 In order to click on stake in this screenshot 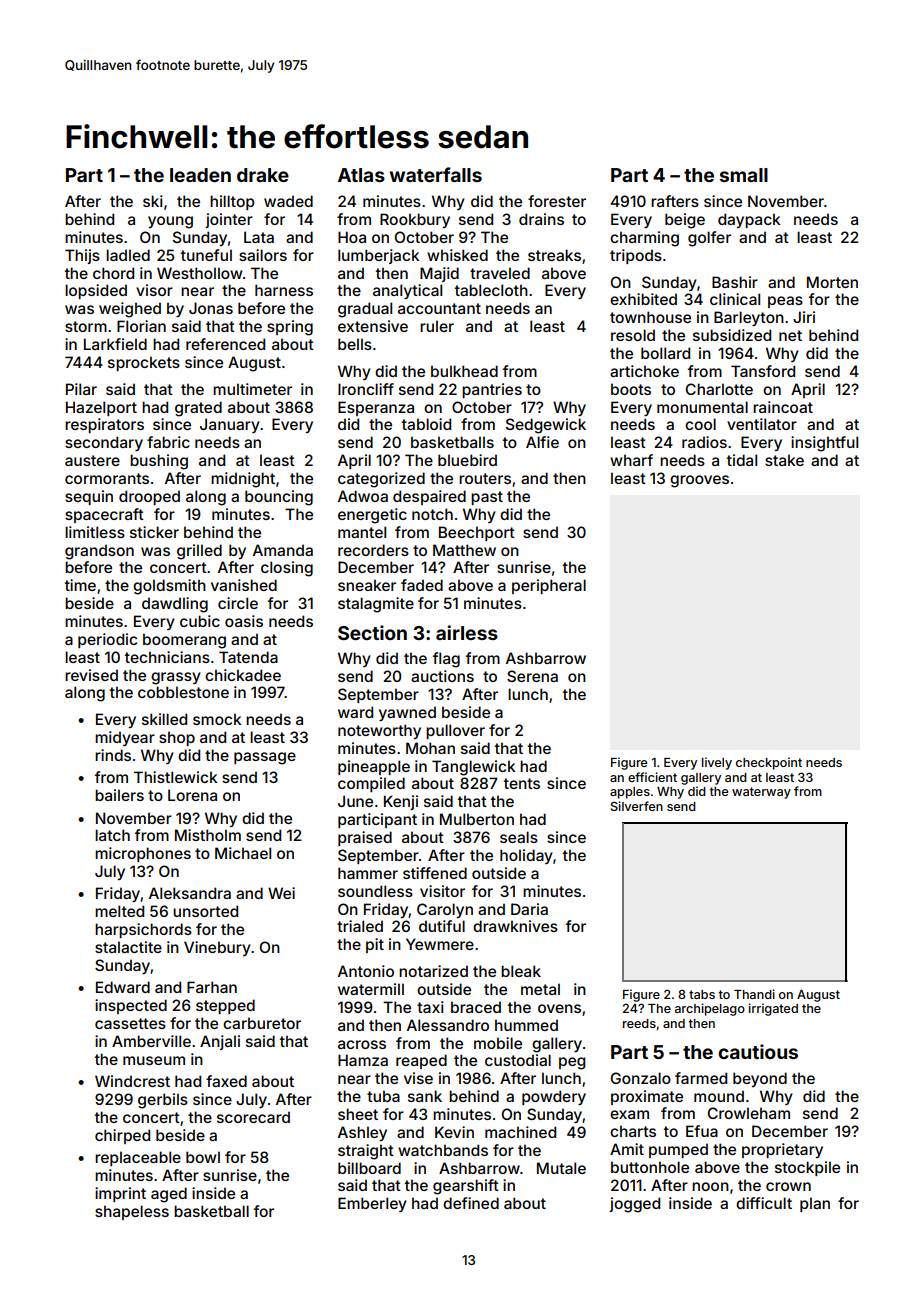, I will do `click(784, 460)`.
